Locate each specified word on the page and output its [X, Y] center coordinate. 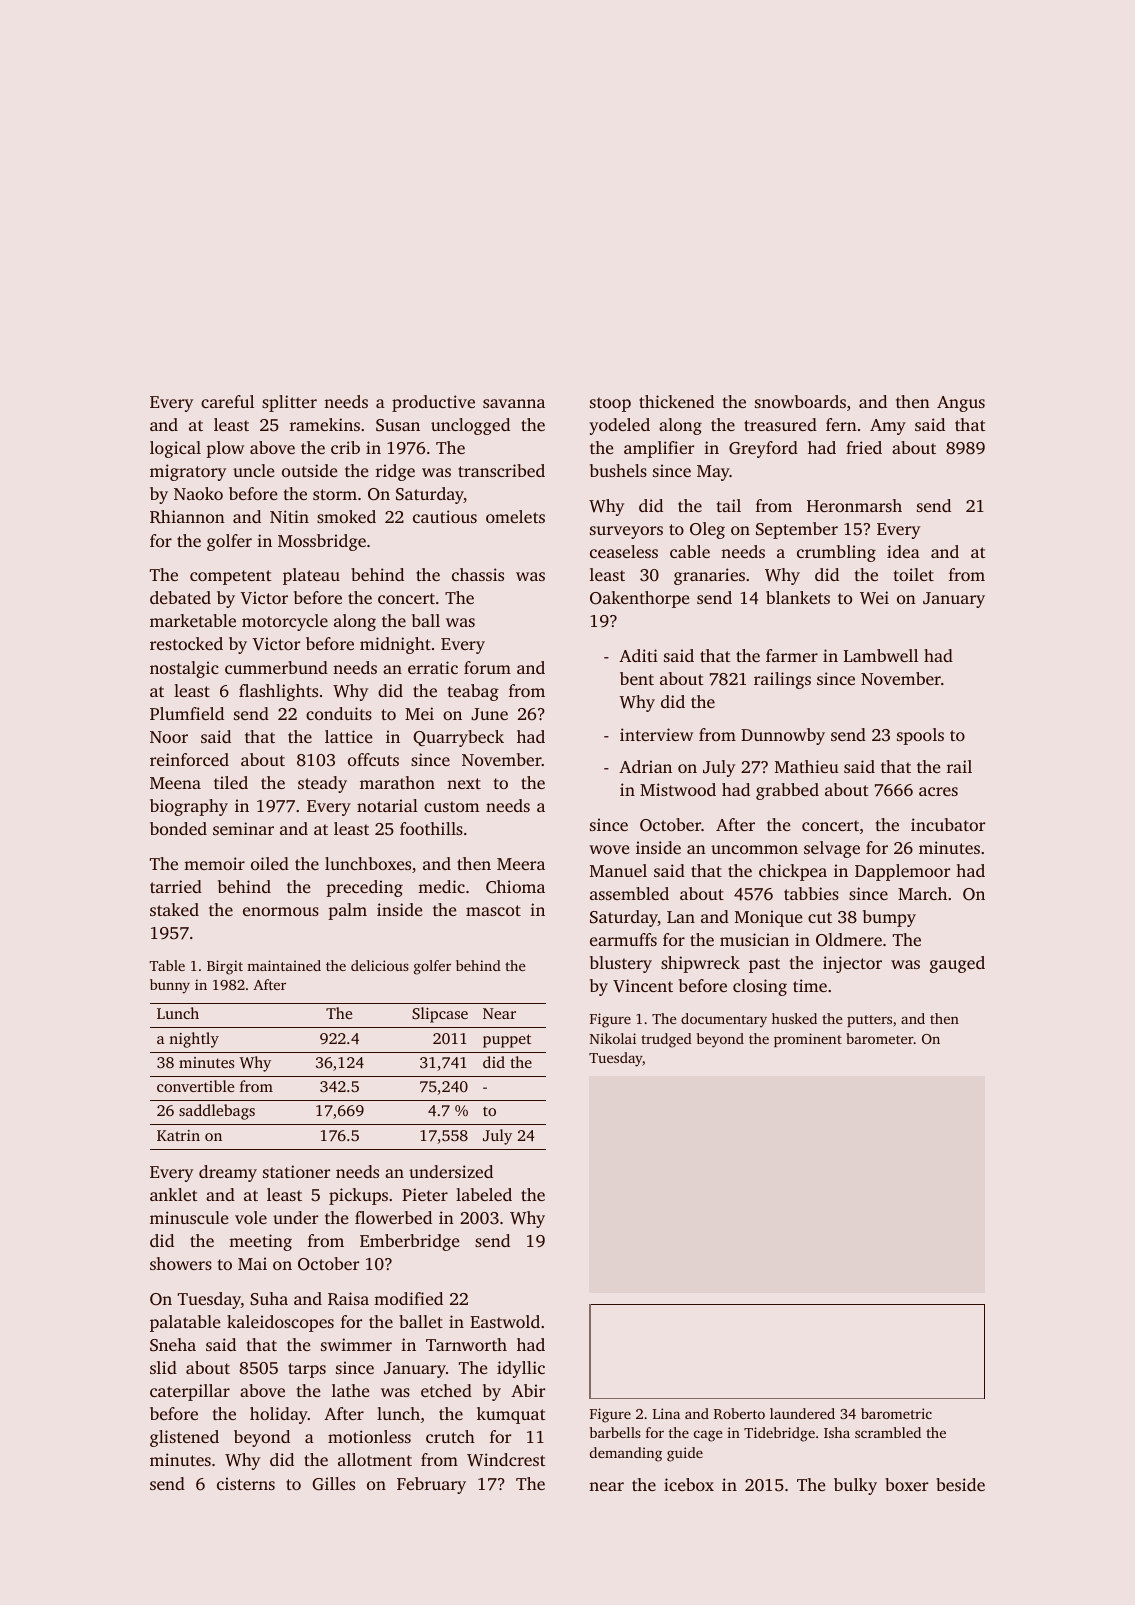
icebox [689, 1484]
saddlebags [217, 1112]
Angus [961, 404]
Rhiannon [187, 517]
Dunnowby [783, 736]
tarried [176, 886]
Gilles [333, 1484]
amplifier [659, 449]
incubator [948, 824]
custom [452, 806]
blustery [621, 964]
